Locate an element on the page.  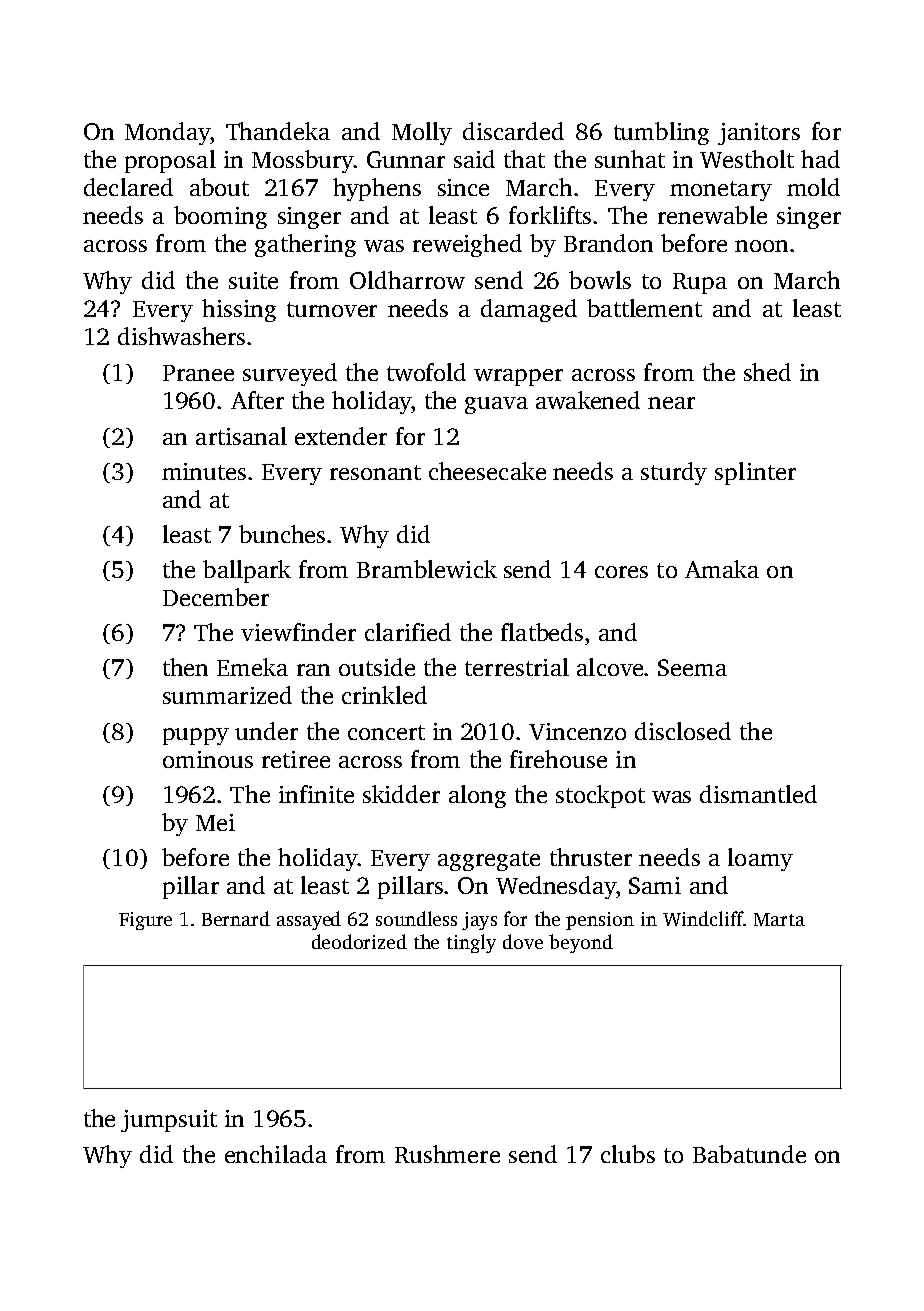
Molly is located at coordinates (422, 133).
